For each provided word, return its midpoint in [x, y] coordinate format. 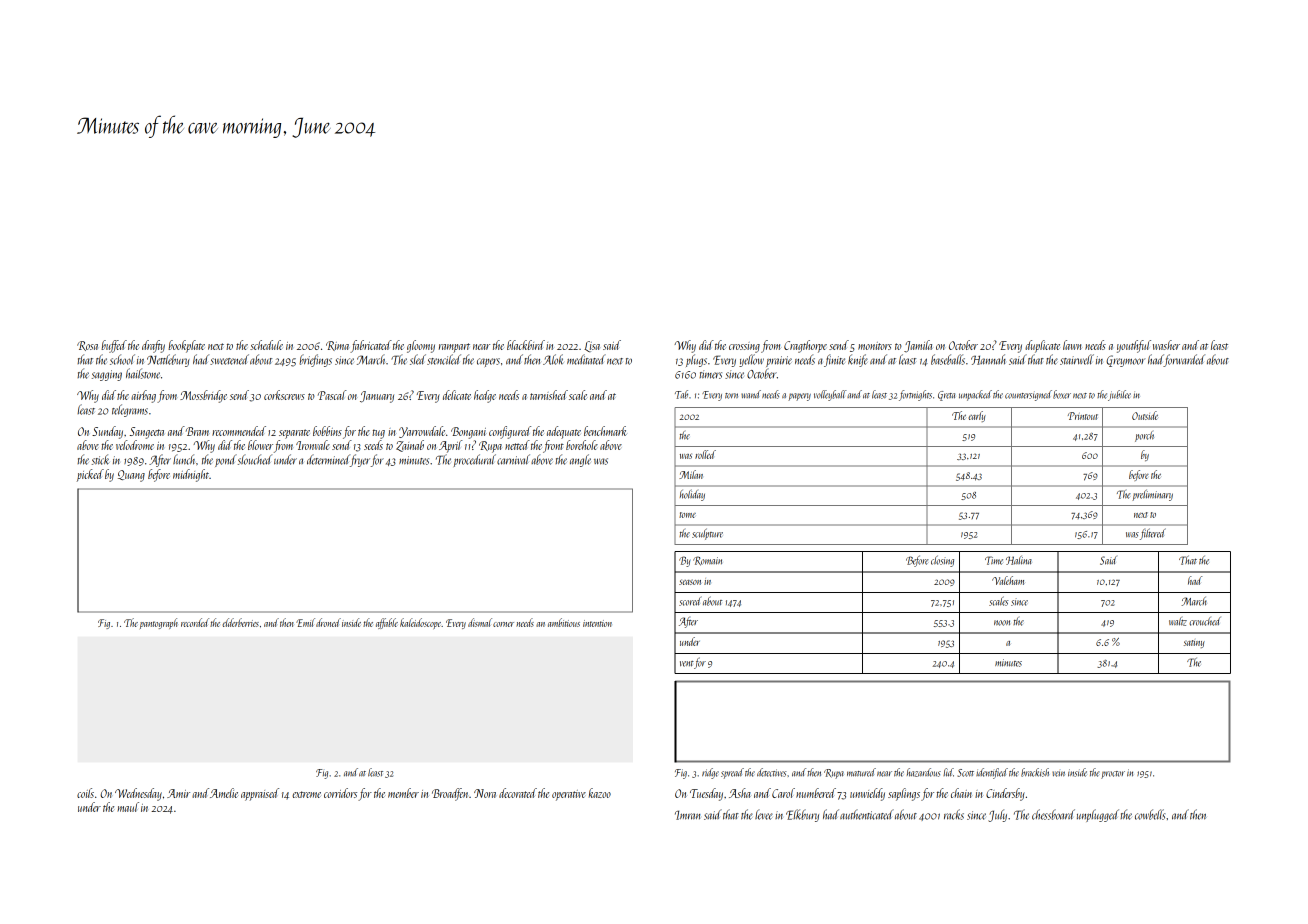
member [403, 793]
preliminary [1152, 495]
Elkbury [802, 815]
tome [687, 515]
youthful [1134, 346]
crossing [744, 347]
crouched [1205, 621]
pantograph [159, 623]
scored [690, 601]
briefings [315, 360]
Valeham [1008, 580]
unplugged [1098, 815]
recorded [195, 622]
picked [90, 475]
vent [687, 664]
